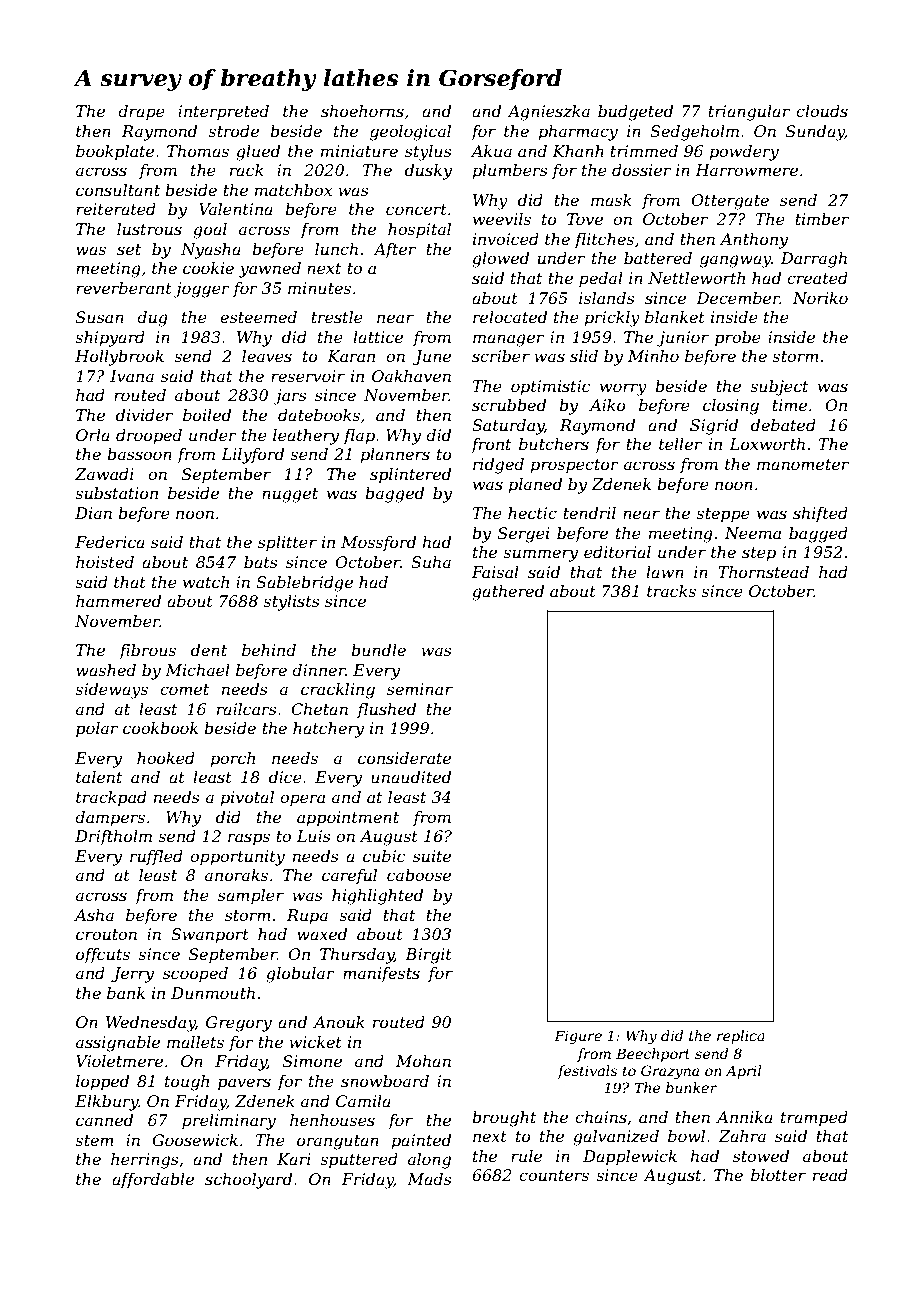 This image has width=924, height=1308. What do you see at coordinates (429, 1179) in the image?
I see `Mads` at bounding box center [429, 1179].
